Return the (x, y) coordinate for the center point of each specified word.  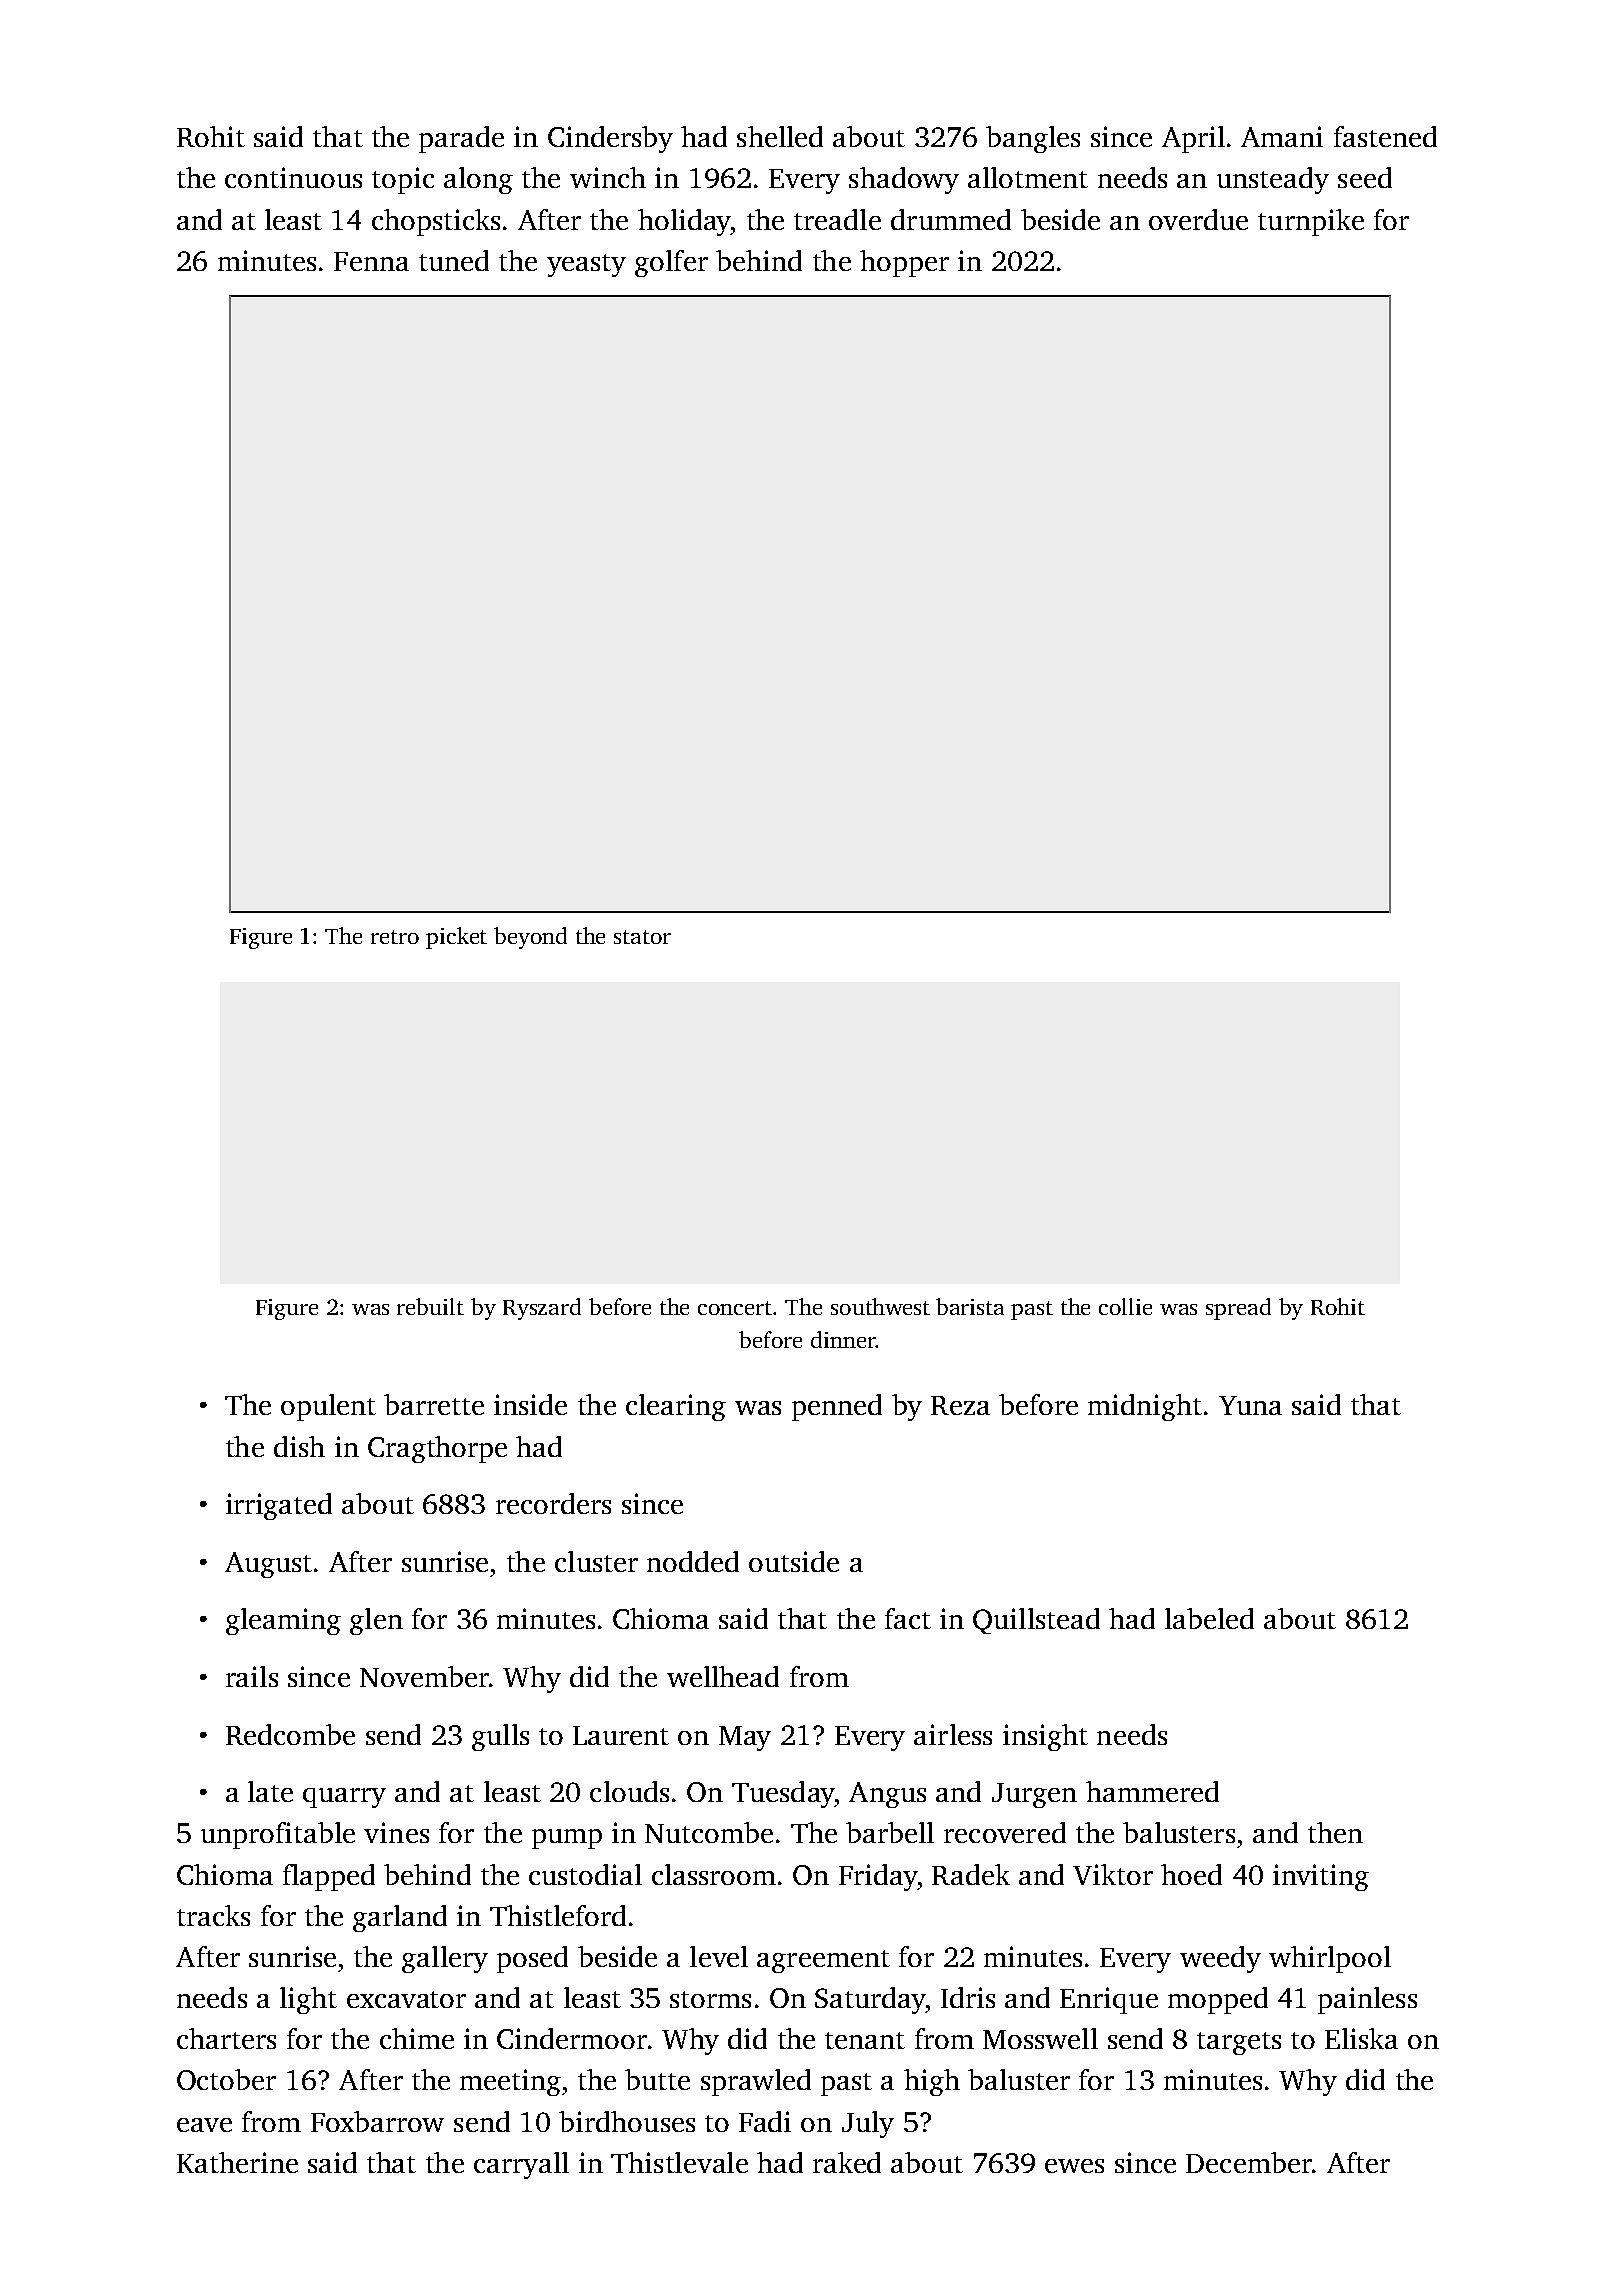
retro (395, 937)
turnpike (1311, 222)
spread (1238, 1309)
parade (461, 139)
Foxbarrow (377, 2121)
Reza (960, 1405)
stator (642, 937)
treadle (837, 219)
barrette (434, 1404)
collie (1125, 1306)
